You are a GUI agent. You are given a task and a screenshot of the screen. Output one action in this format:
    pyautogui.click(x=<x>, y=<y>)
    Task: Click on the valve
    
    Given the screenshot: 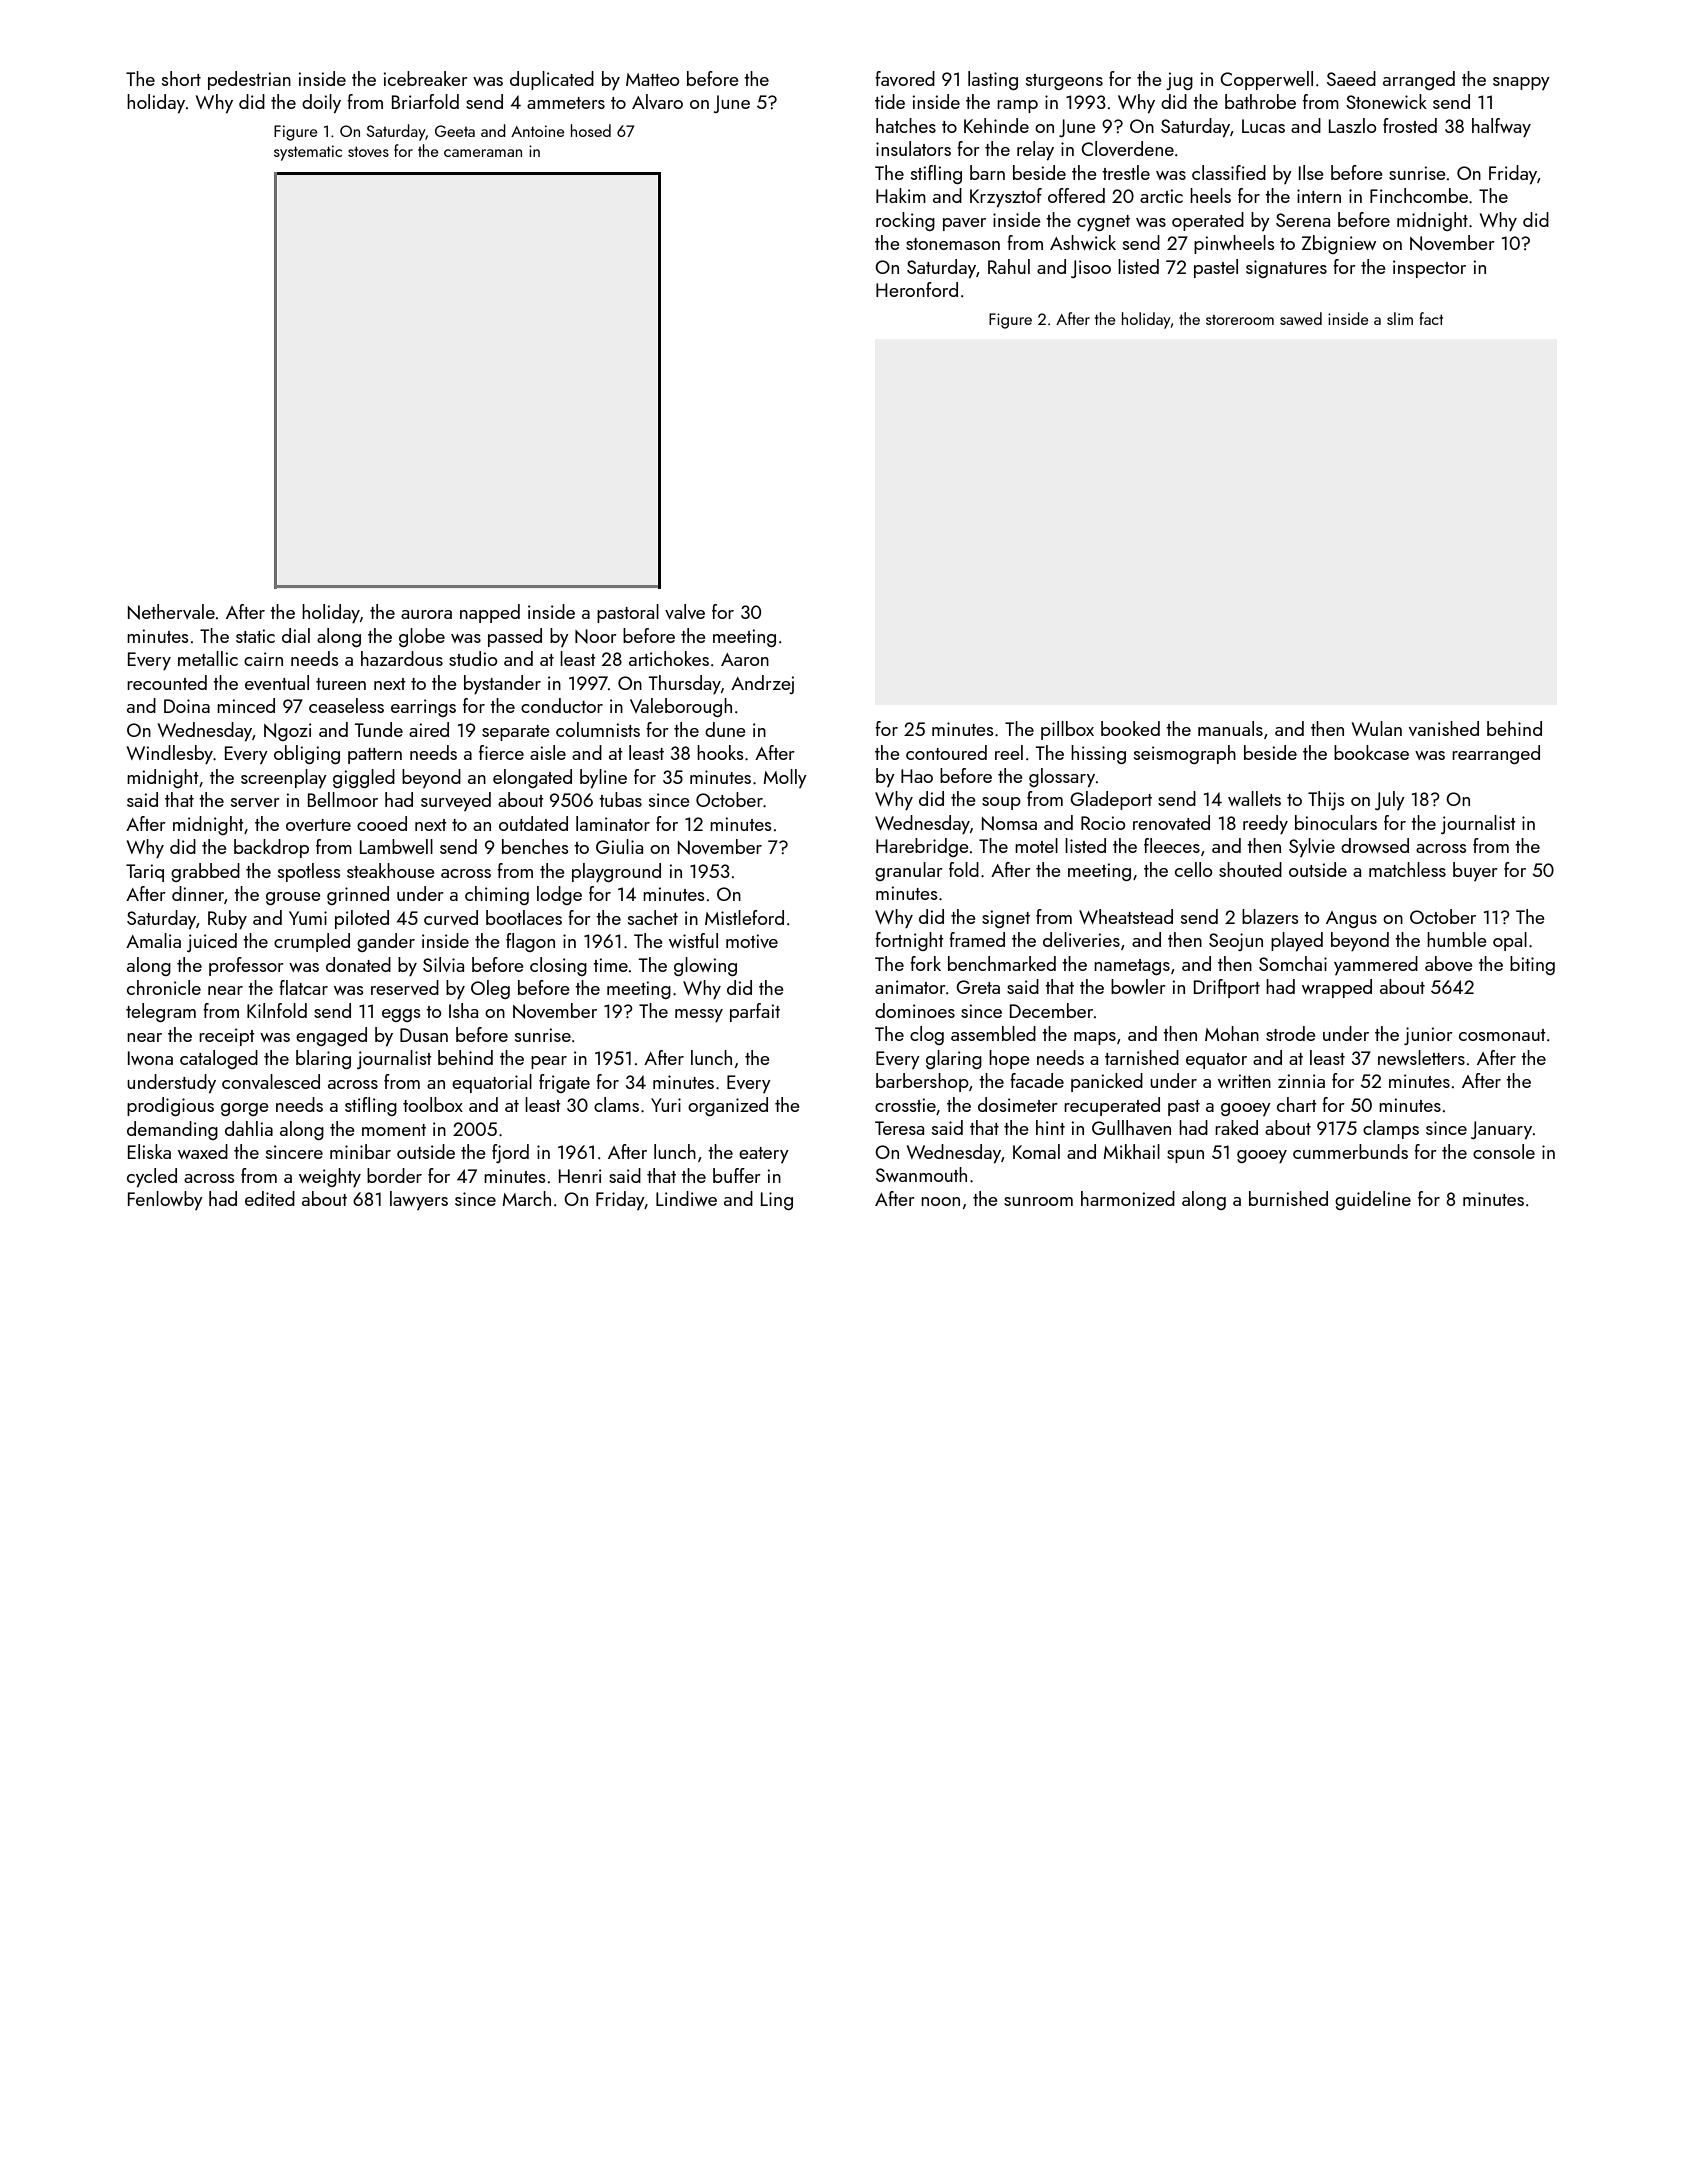 What is the action you would take?
    pyautogui.click(x=685, y=611)
